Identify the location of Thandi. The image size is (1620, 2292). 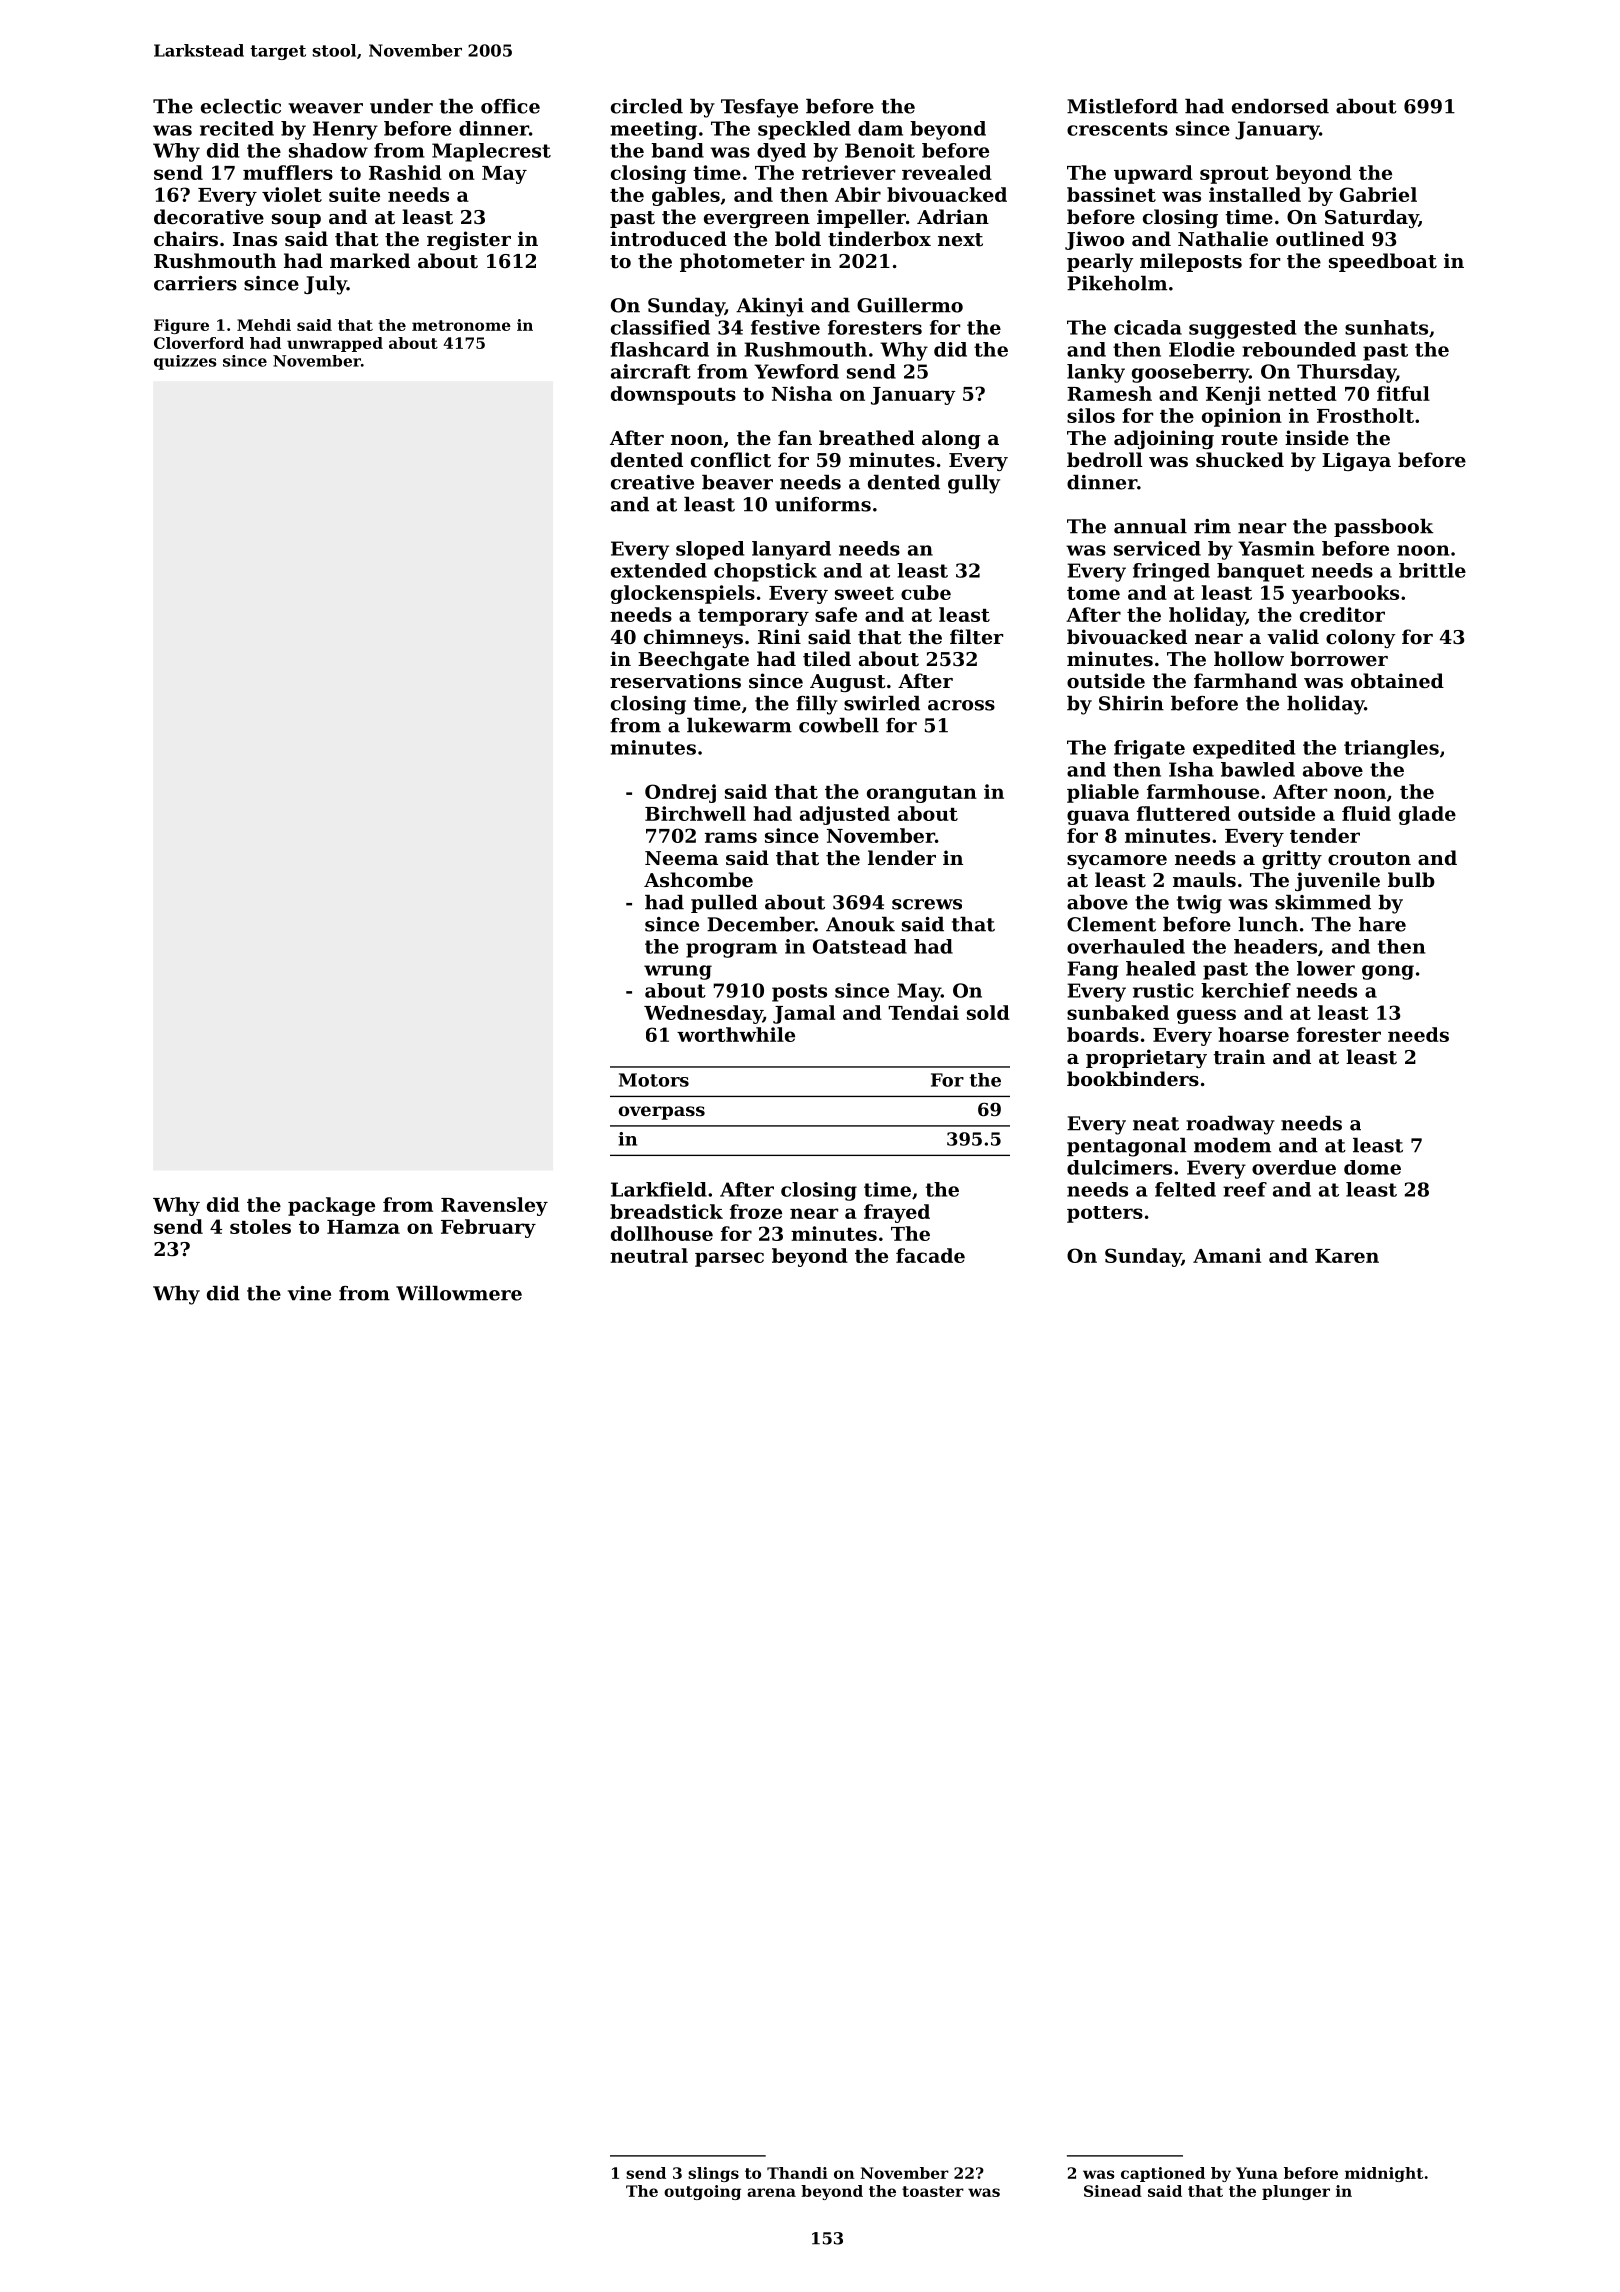
(797, 2173).
